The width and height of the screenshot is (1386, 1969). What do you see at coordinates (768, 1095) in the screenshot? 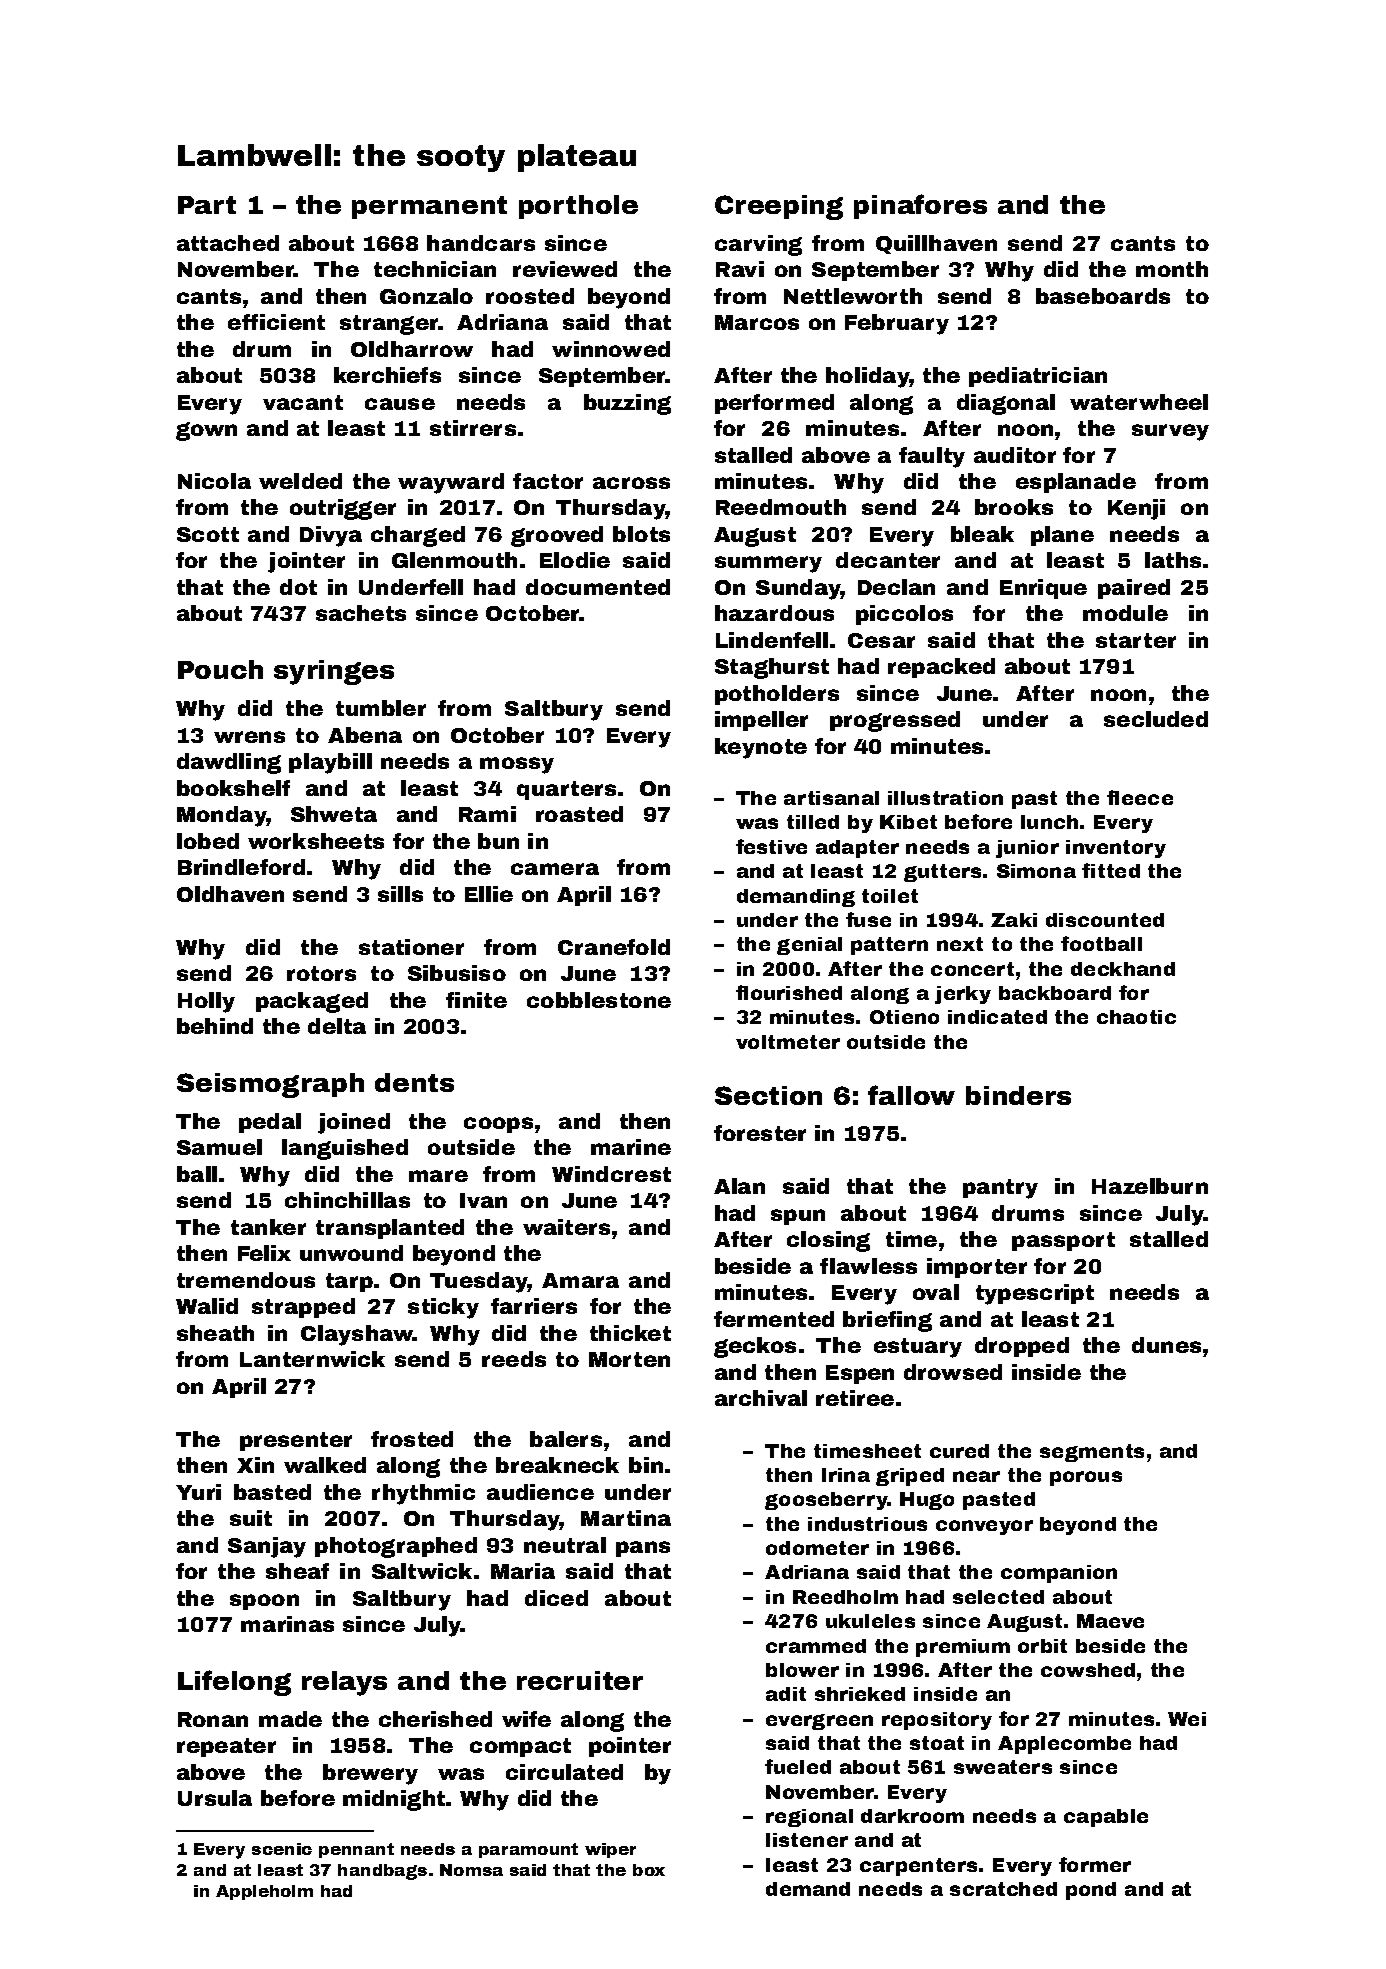
I see `Section` at bounding box center [768, 1095].
